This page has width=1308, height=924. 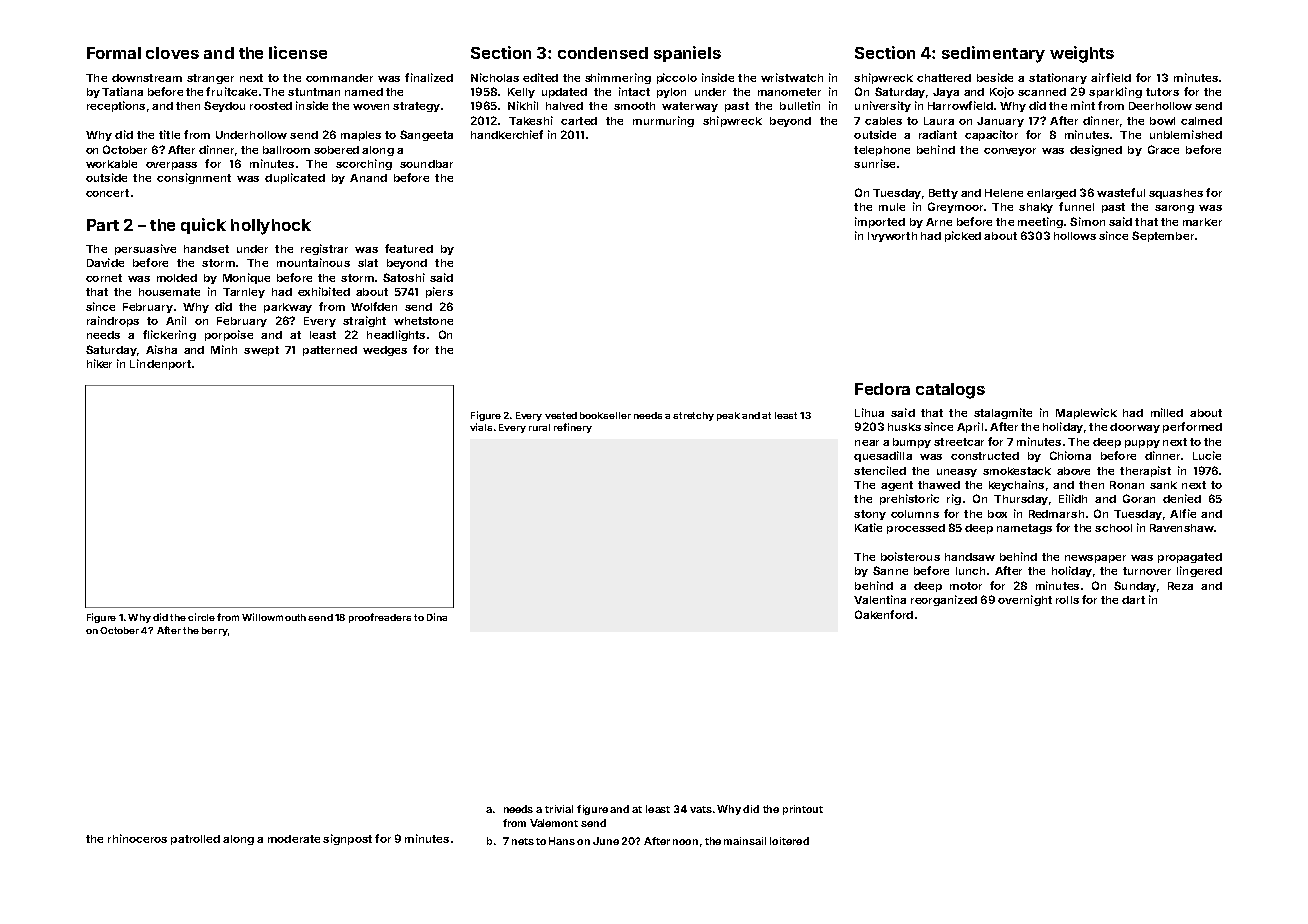 I want to click on berry, so click(x=215, y=631).
